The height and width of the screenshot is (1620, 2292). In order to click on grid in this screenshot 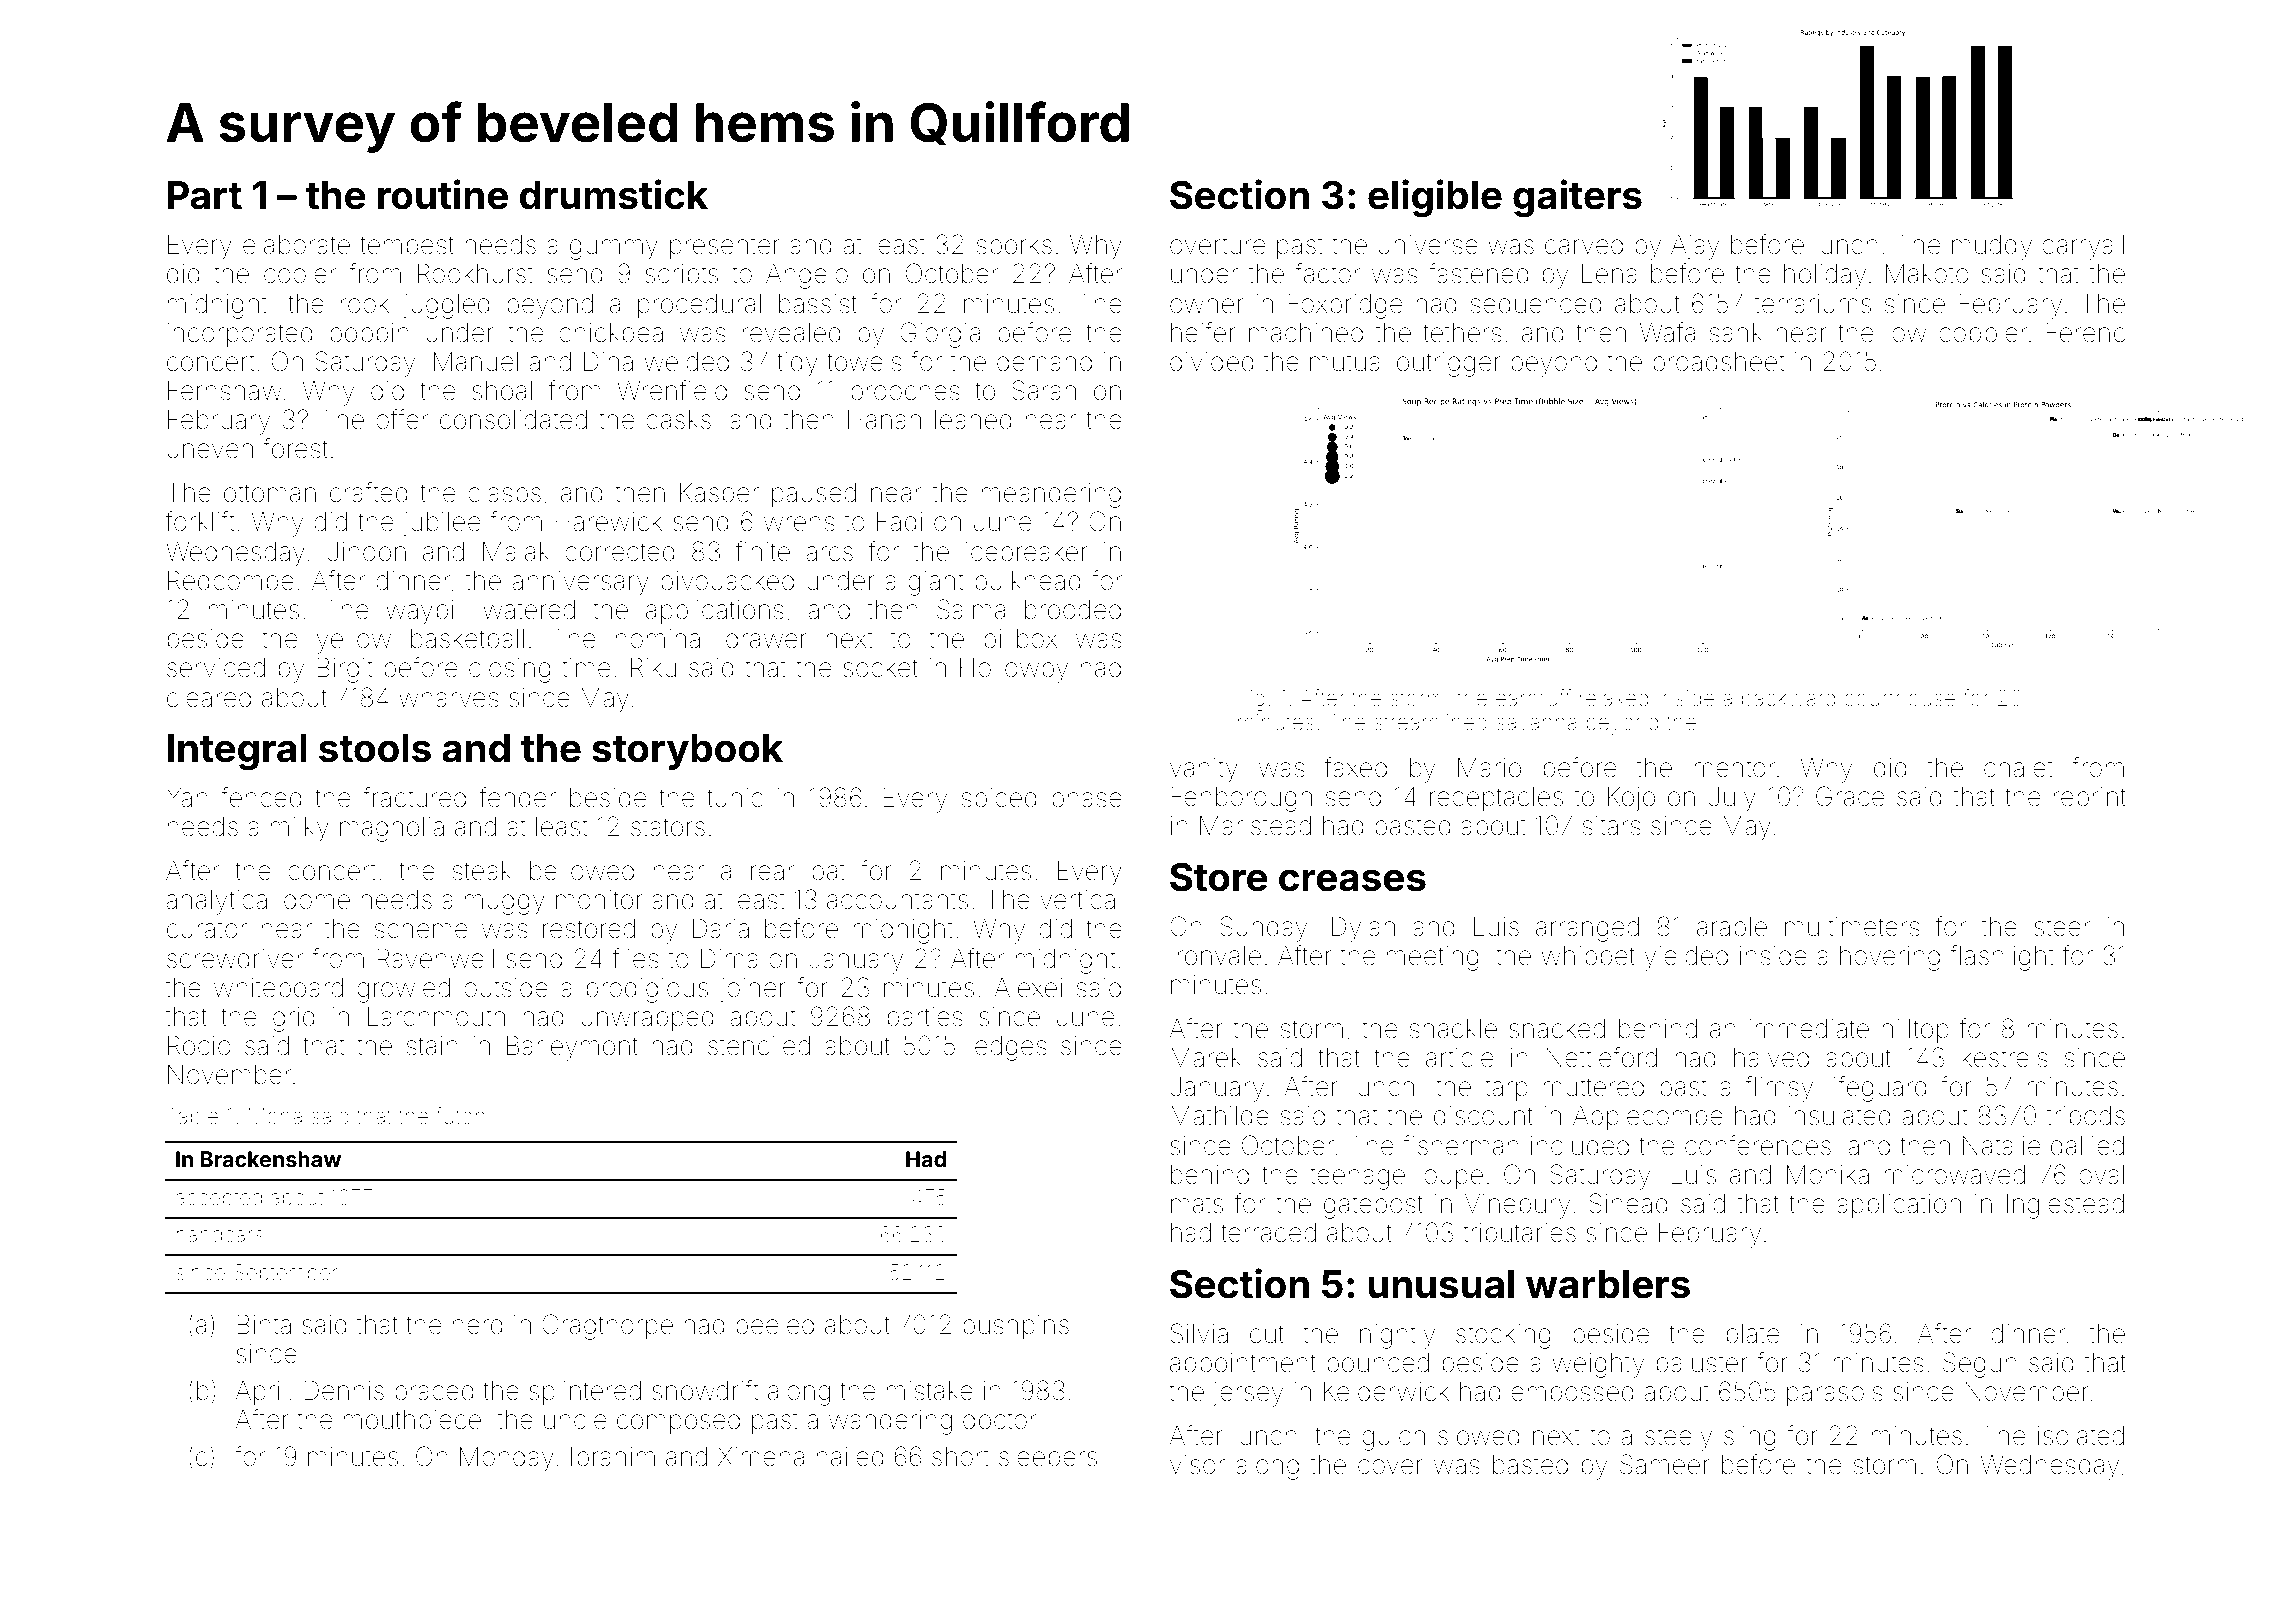, I will do `click(294, 1019)`.
